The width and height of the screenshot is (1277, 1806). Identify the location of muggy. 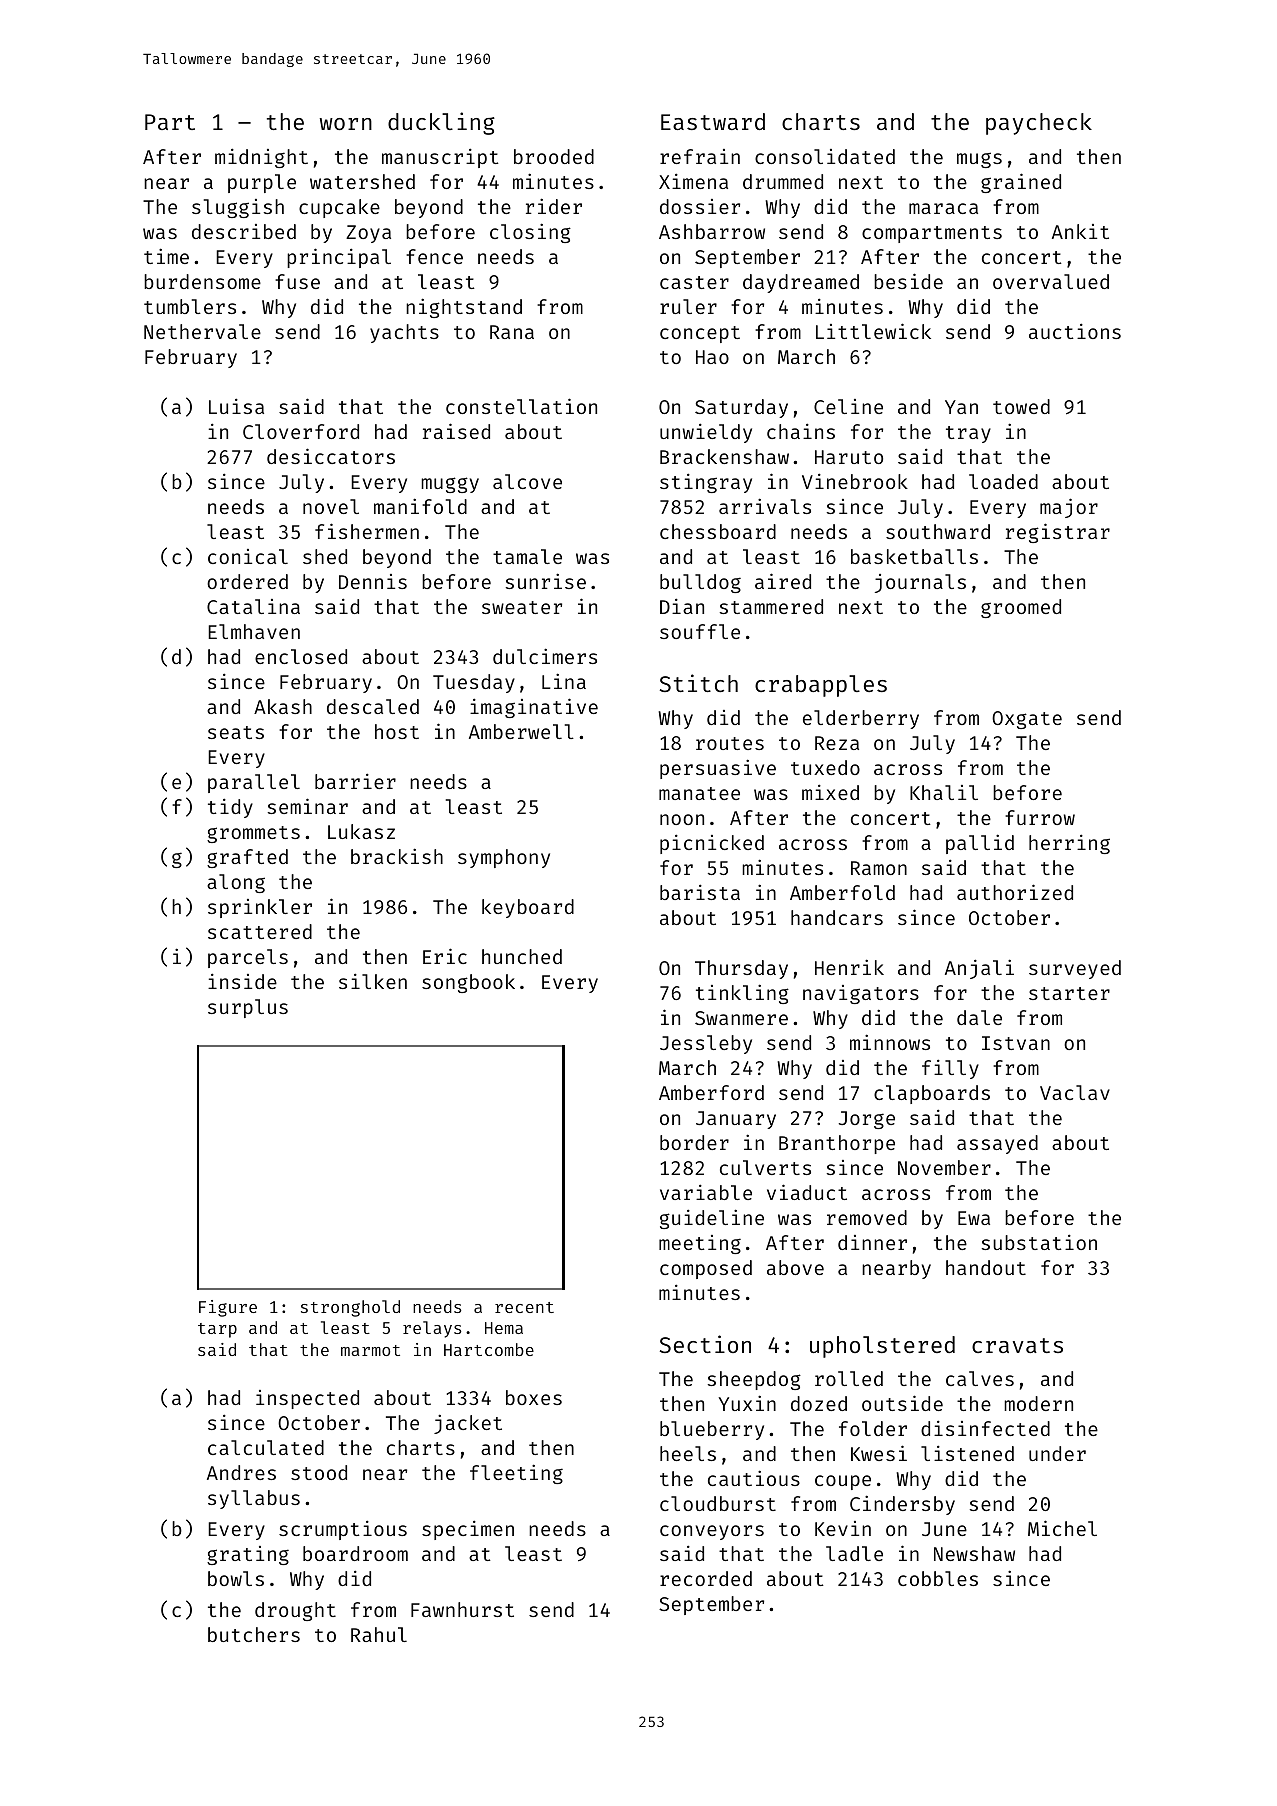
(450, 485).
